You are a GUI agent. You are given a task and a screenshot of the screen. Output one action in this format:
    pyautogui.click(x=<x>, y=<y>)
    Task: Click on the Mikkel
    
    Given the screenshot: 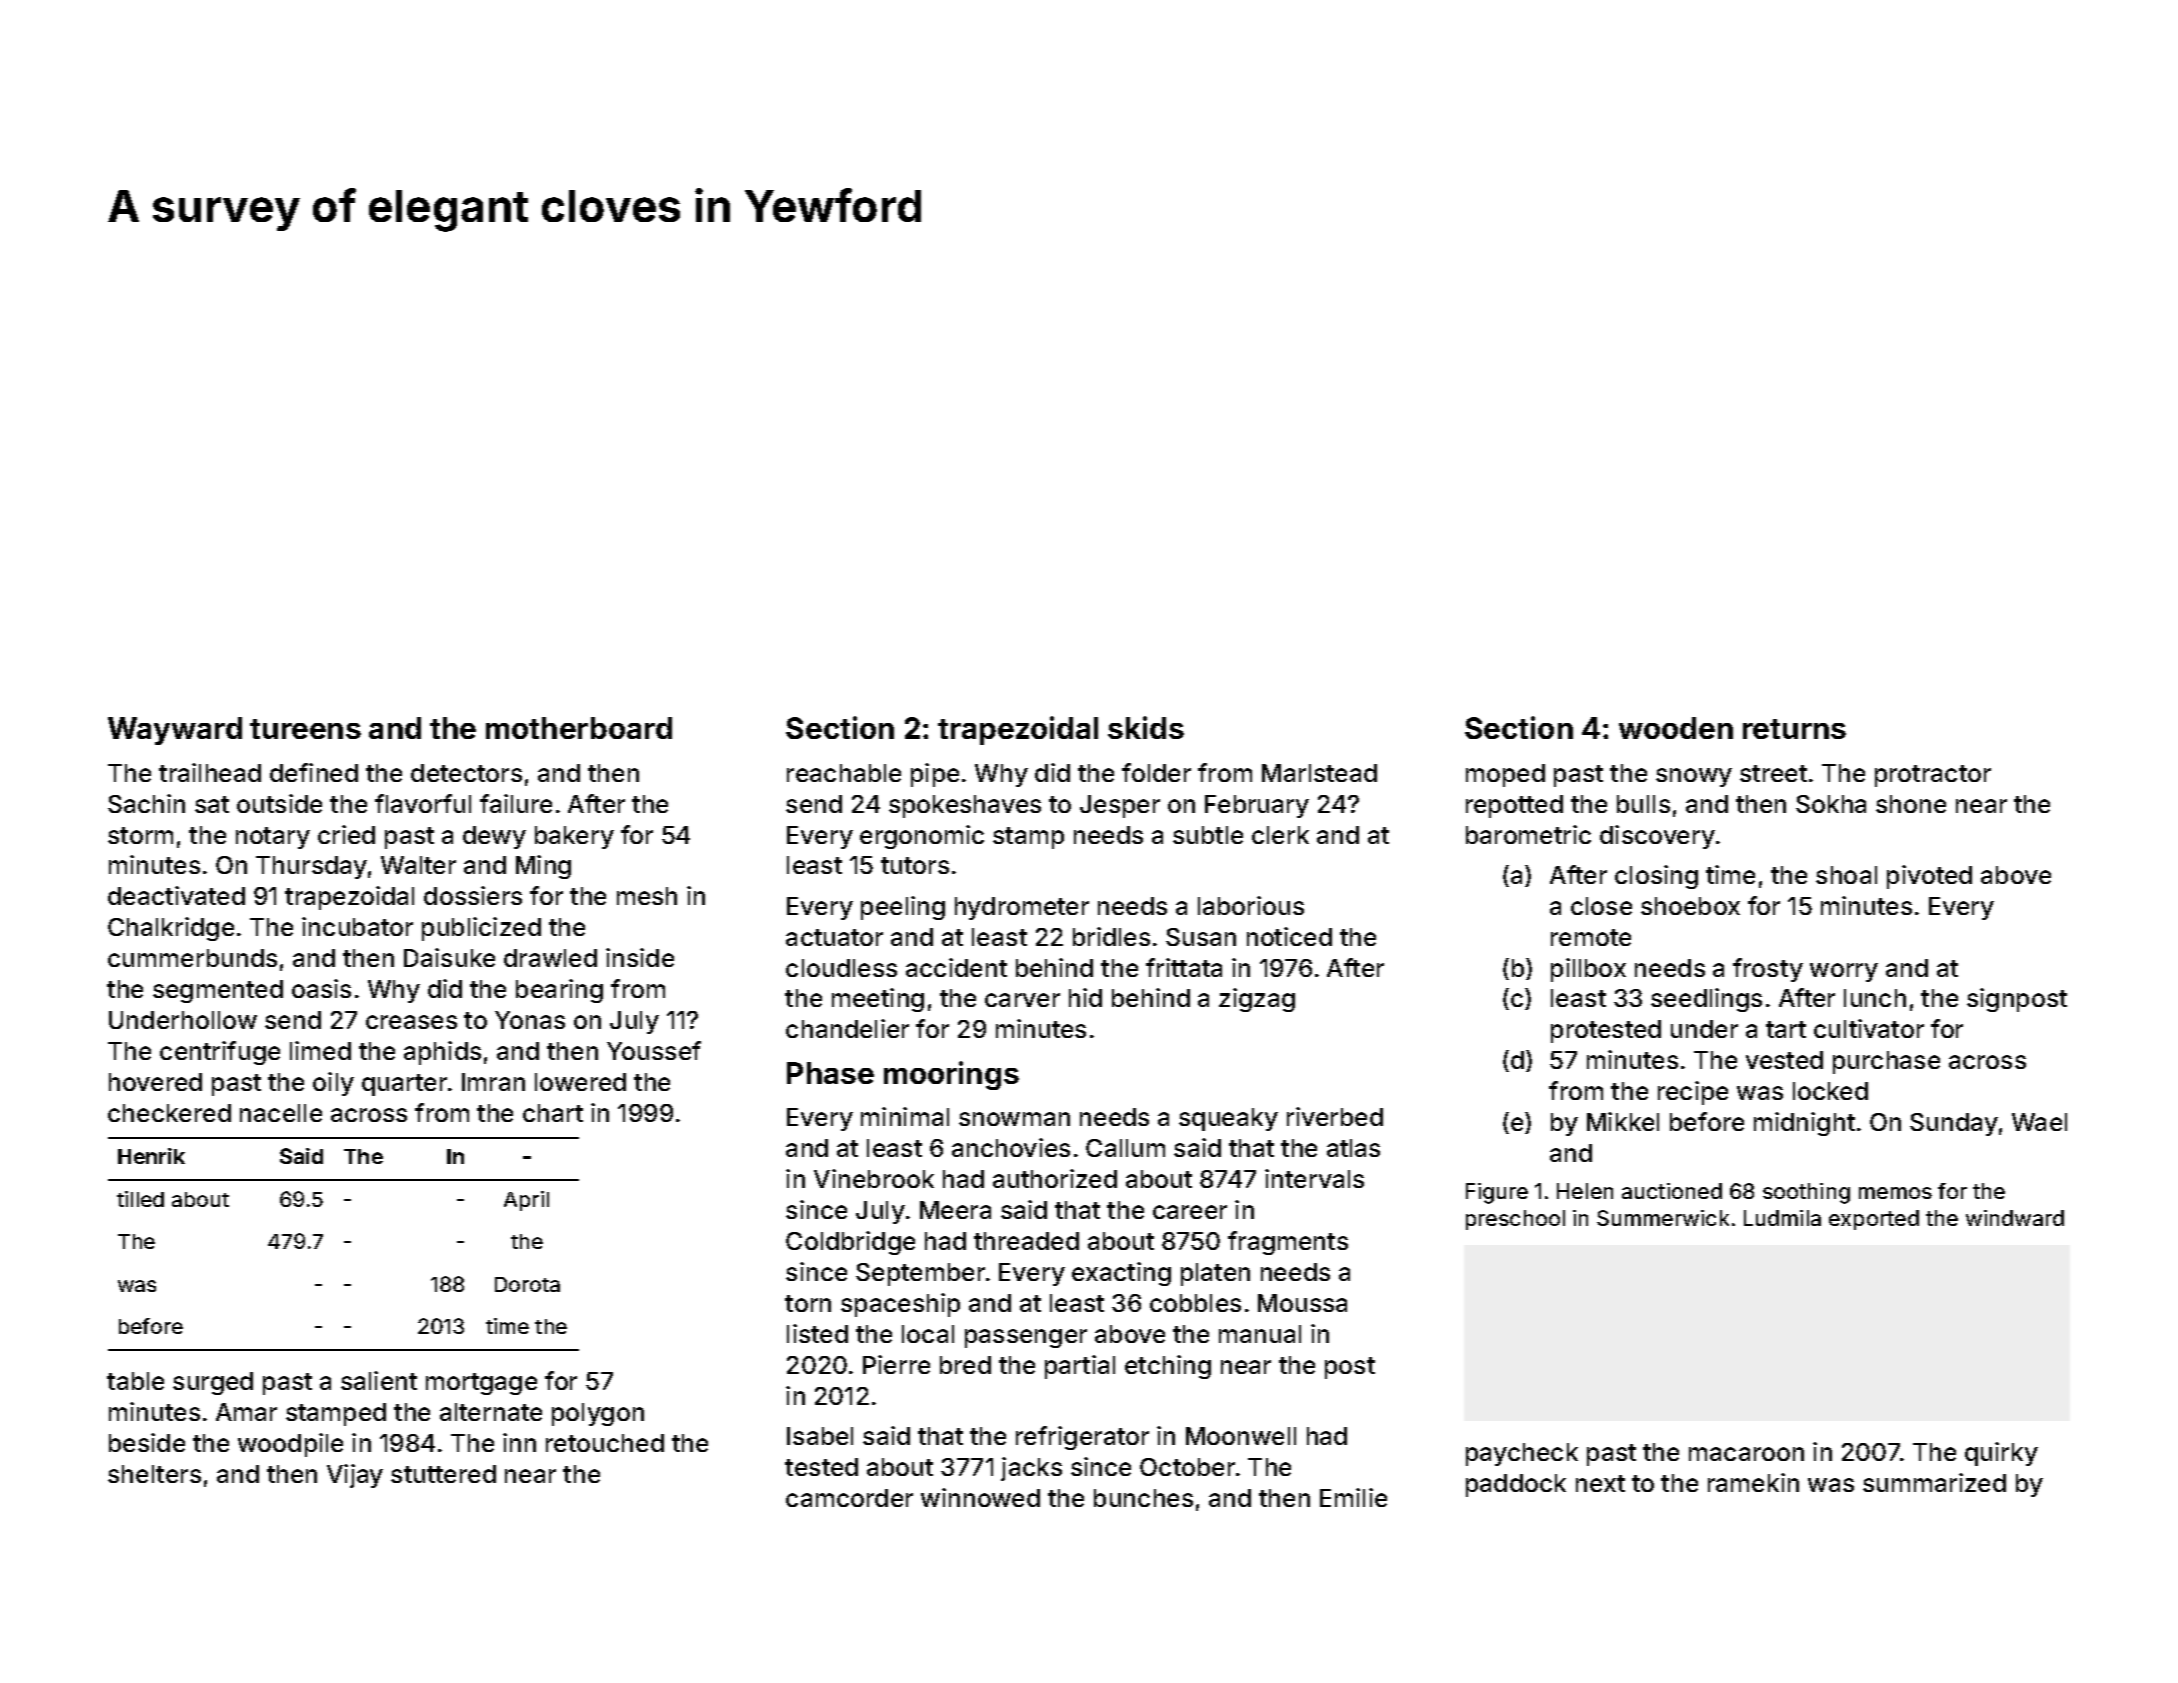 What is the action you would take?
    pyautogui.click(x=1623, y=1121)
